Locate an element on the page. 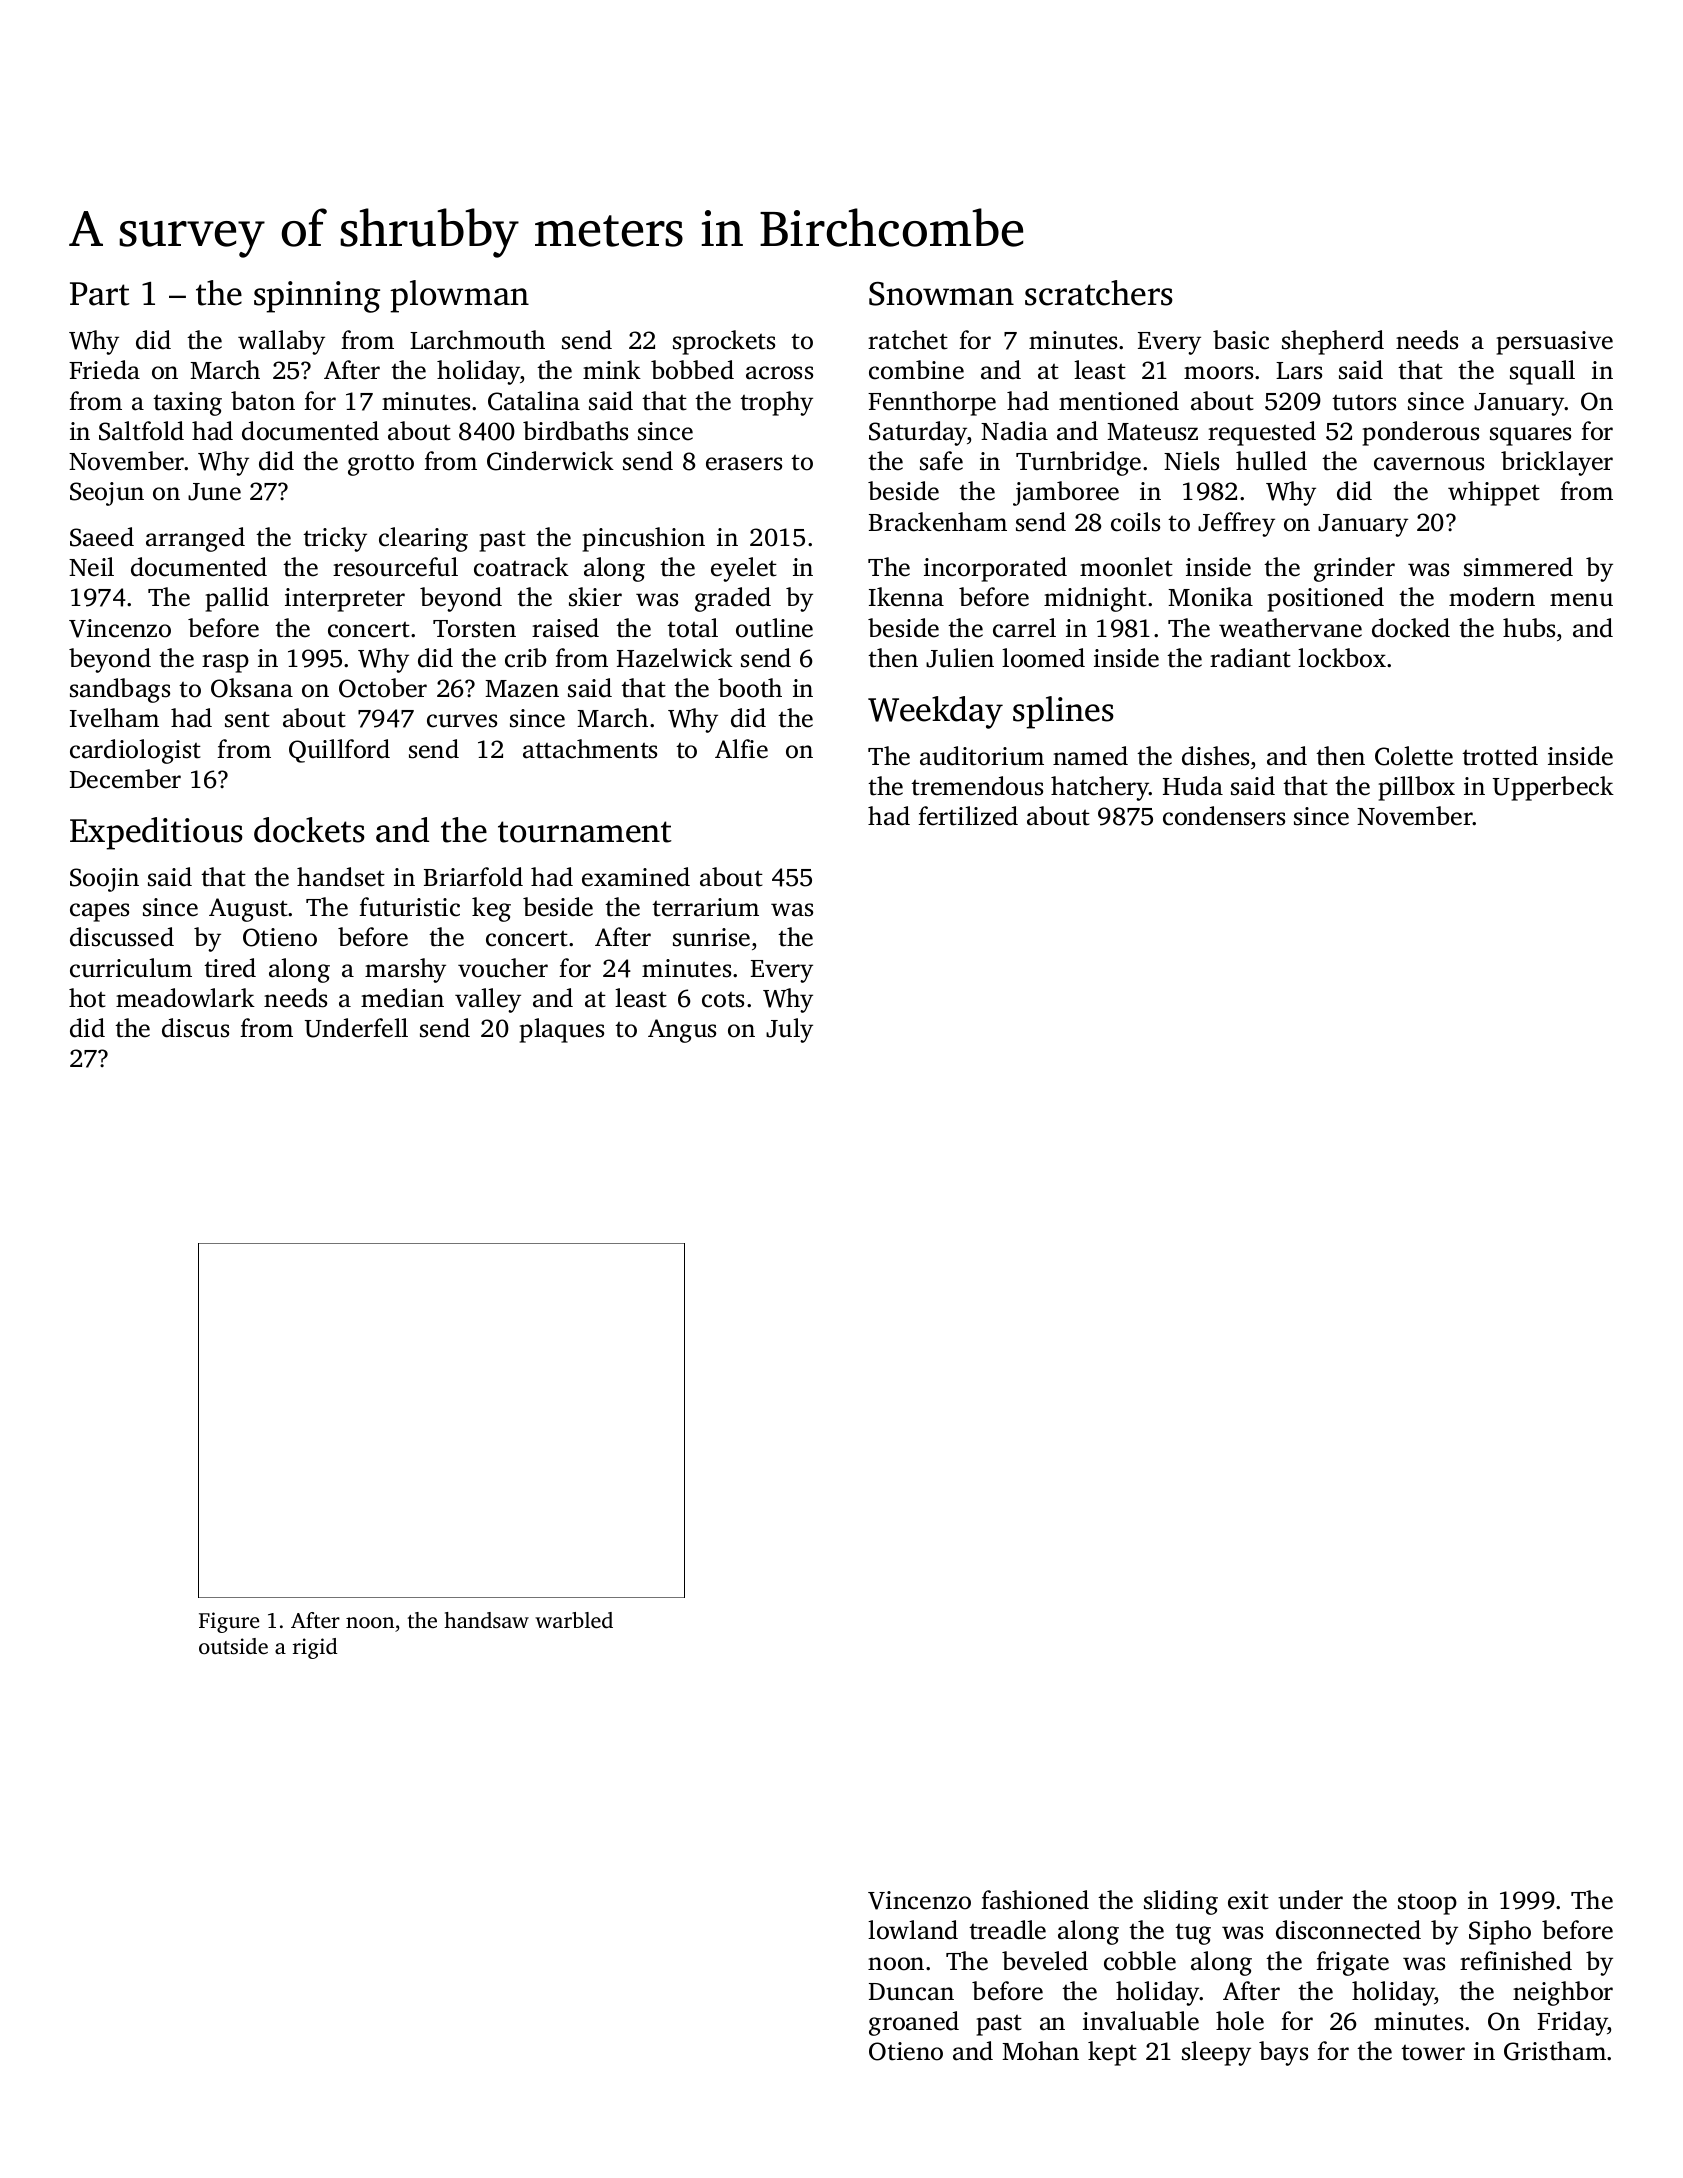  cots is located at coordinates (723, 1000).
